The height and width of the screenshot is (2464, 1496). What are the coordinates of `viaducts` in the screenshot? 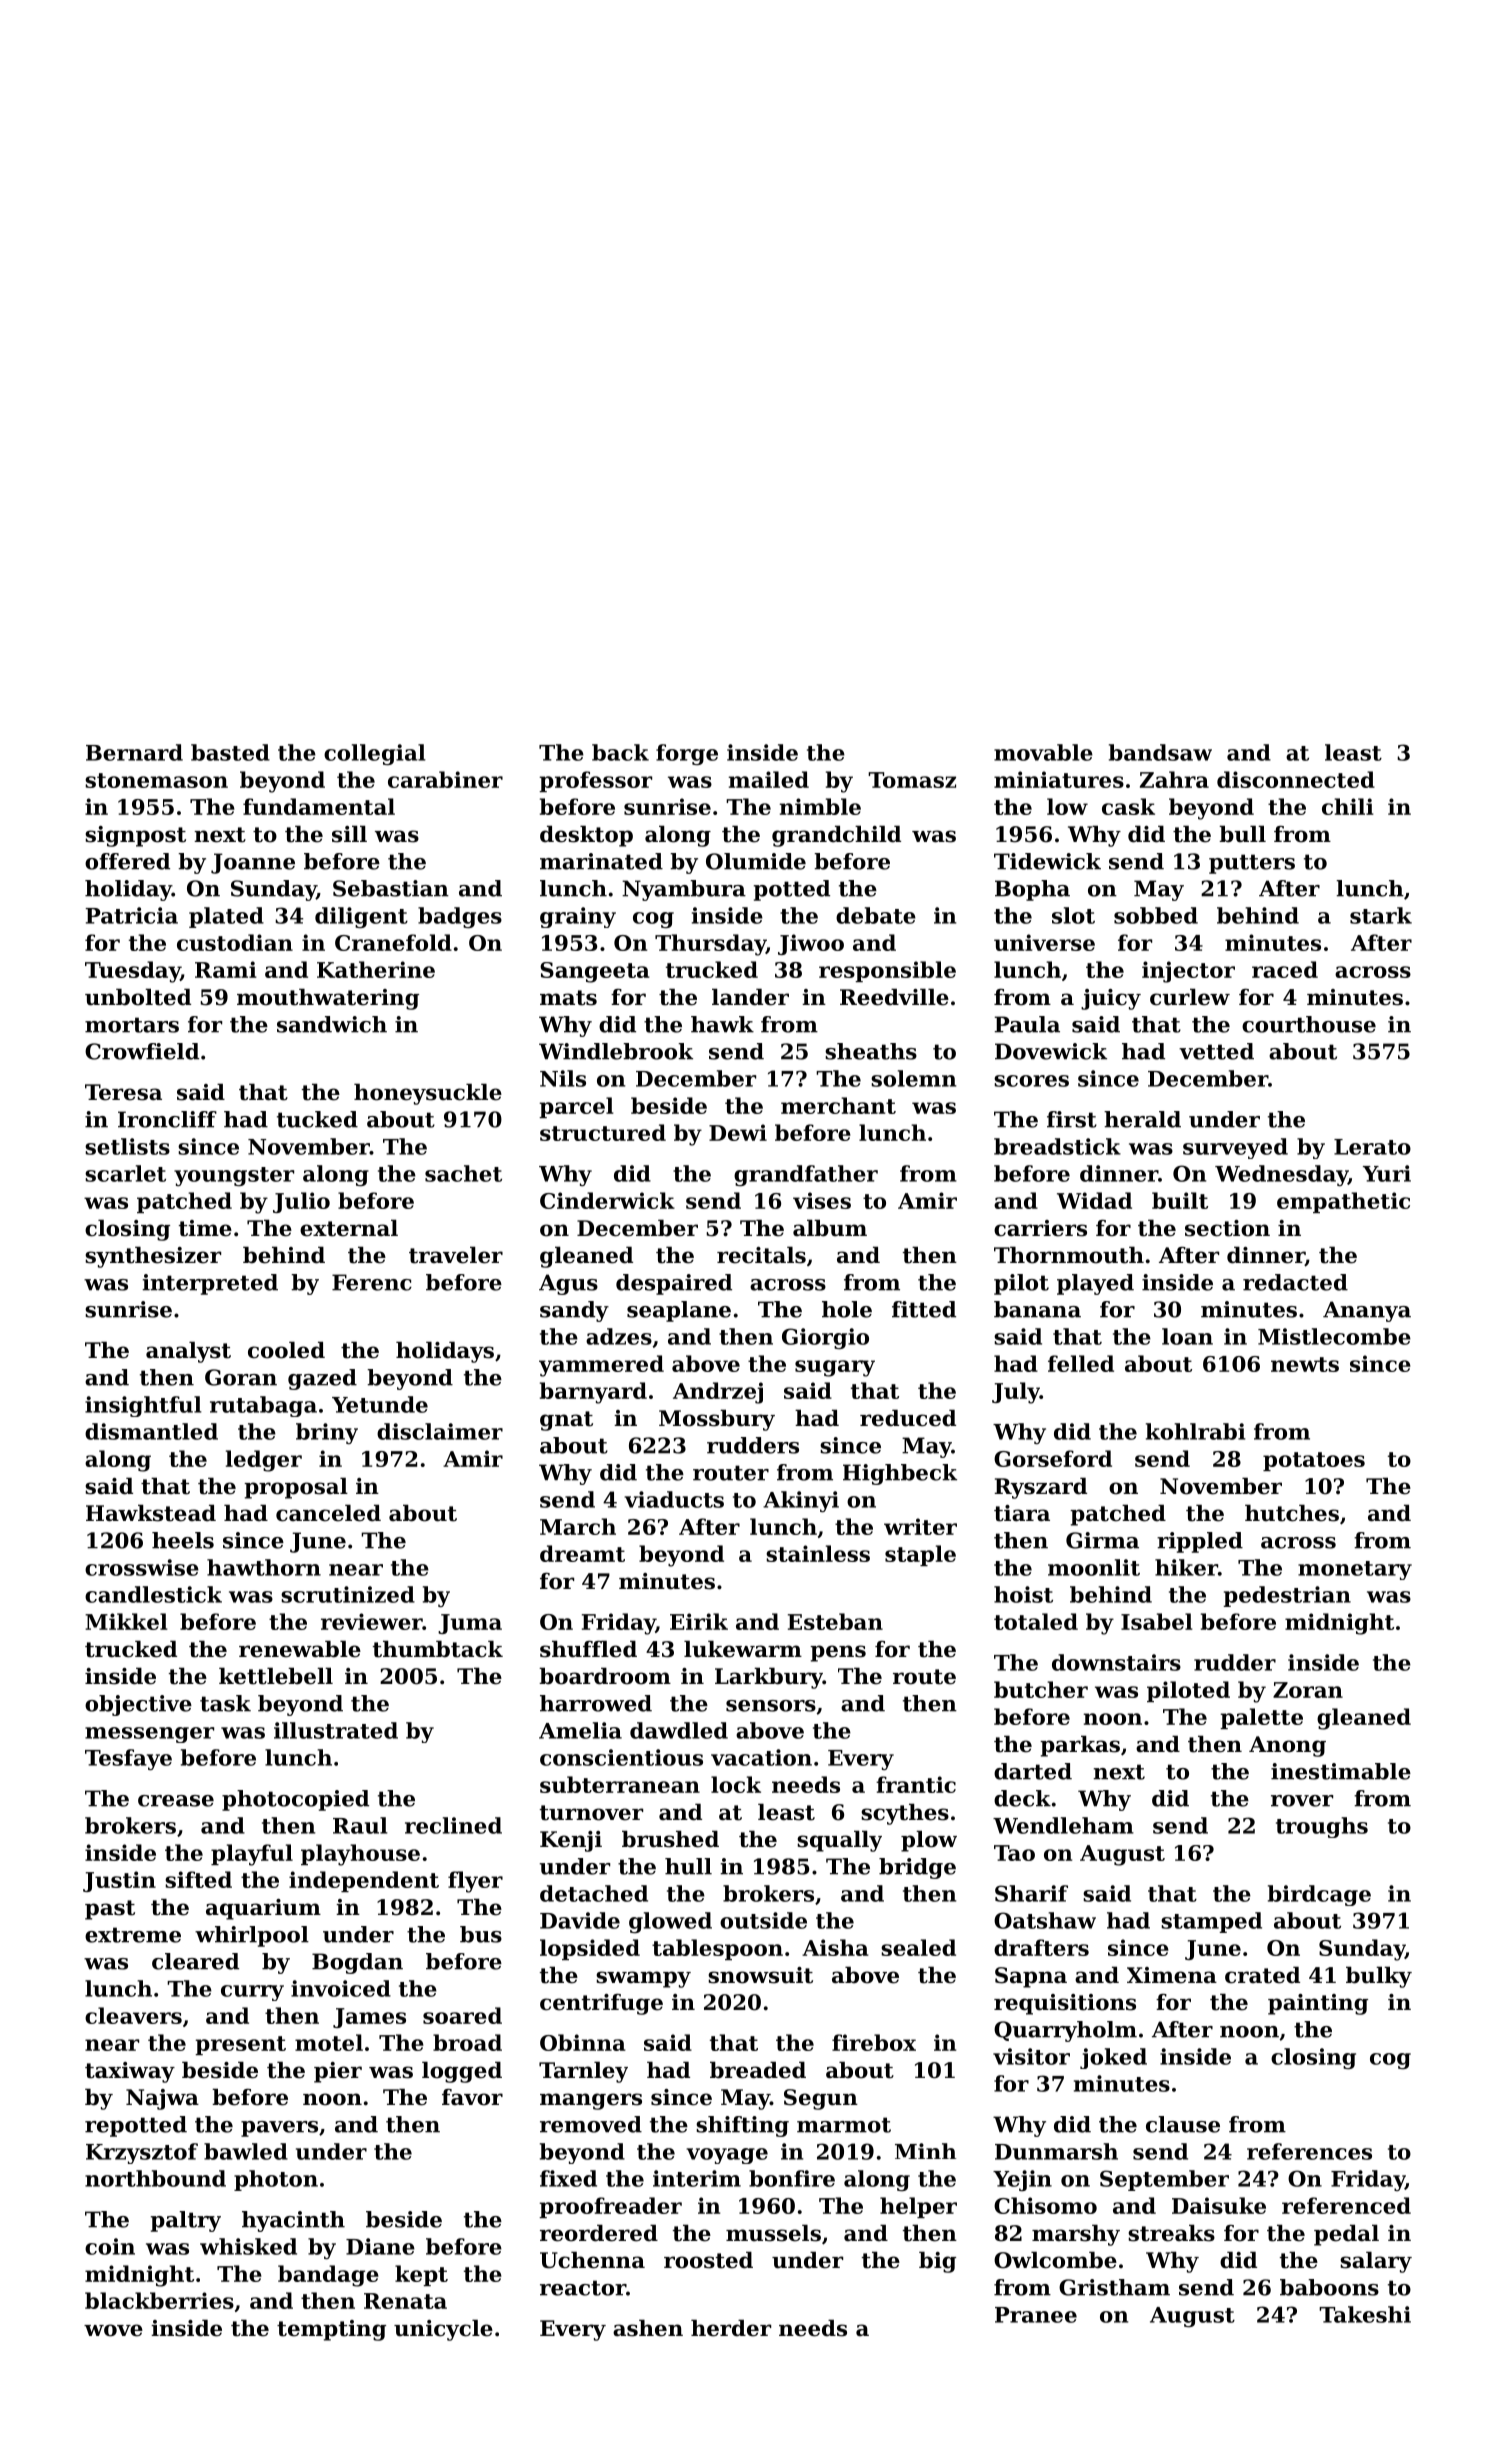 It's located at (674, 1499).
